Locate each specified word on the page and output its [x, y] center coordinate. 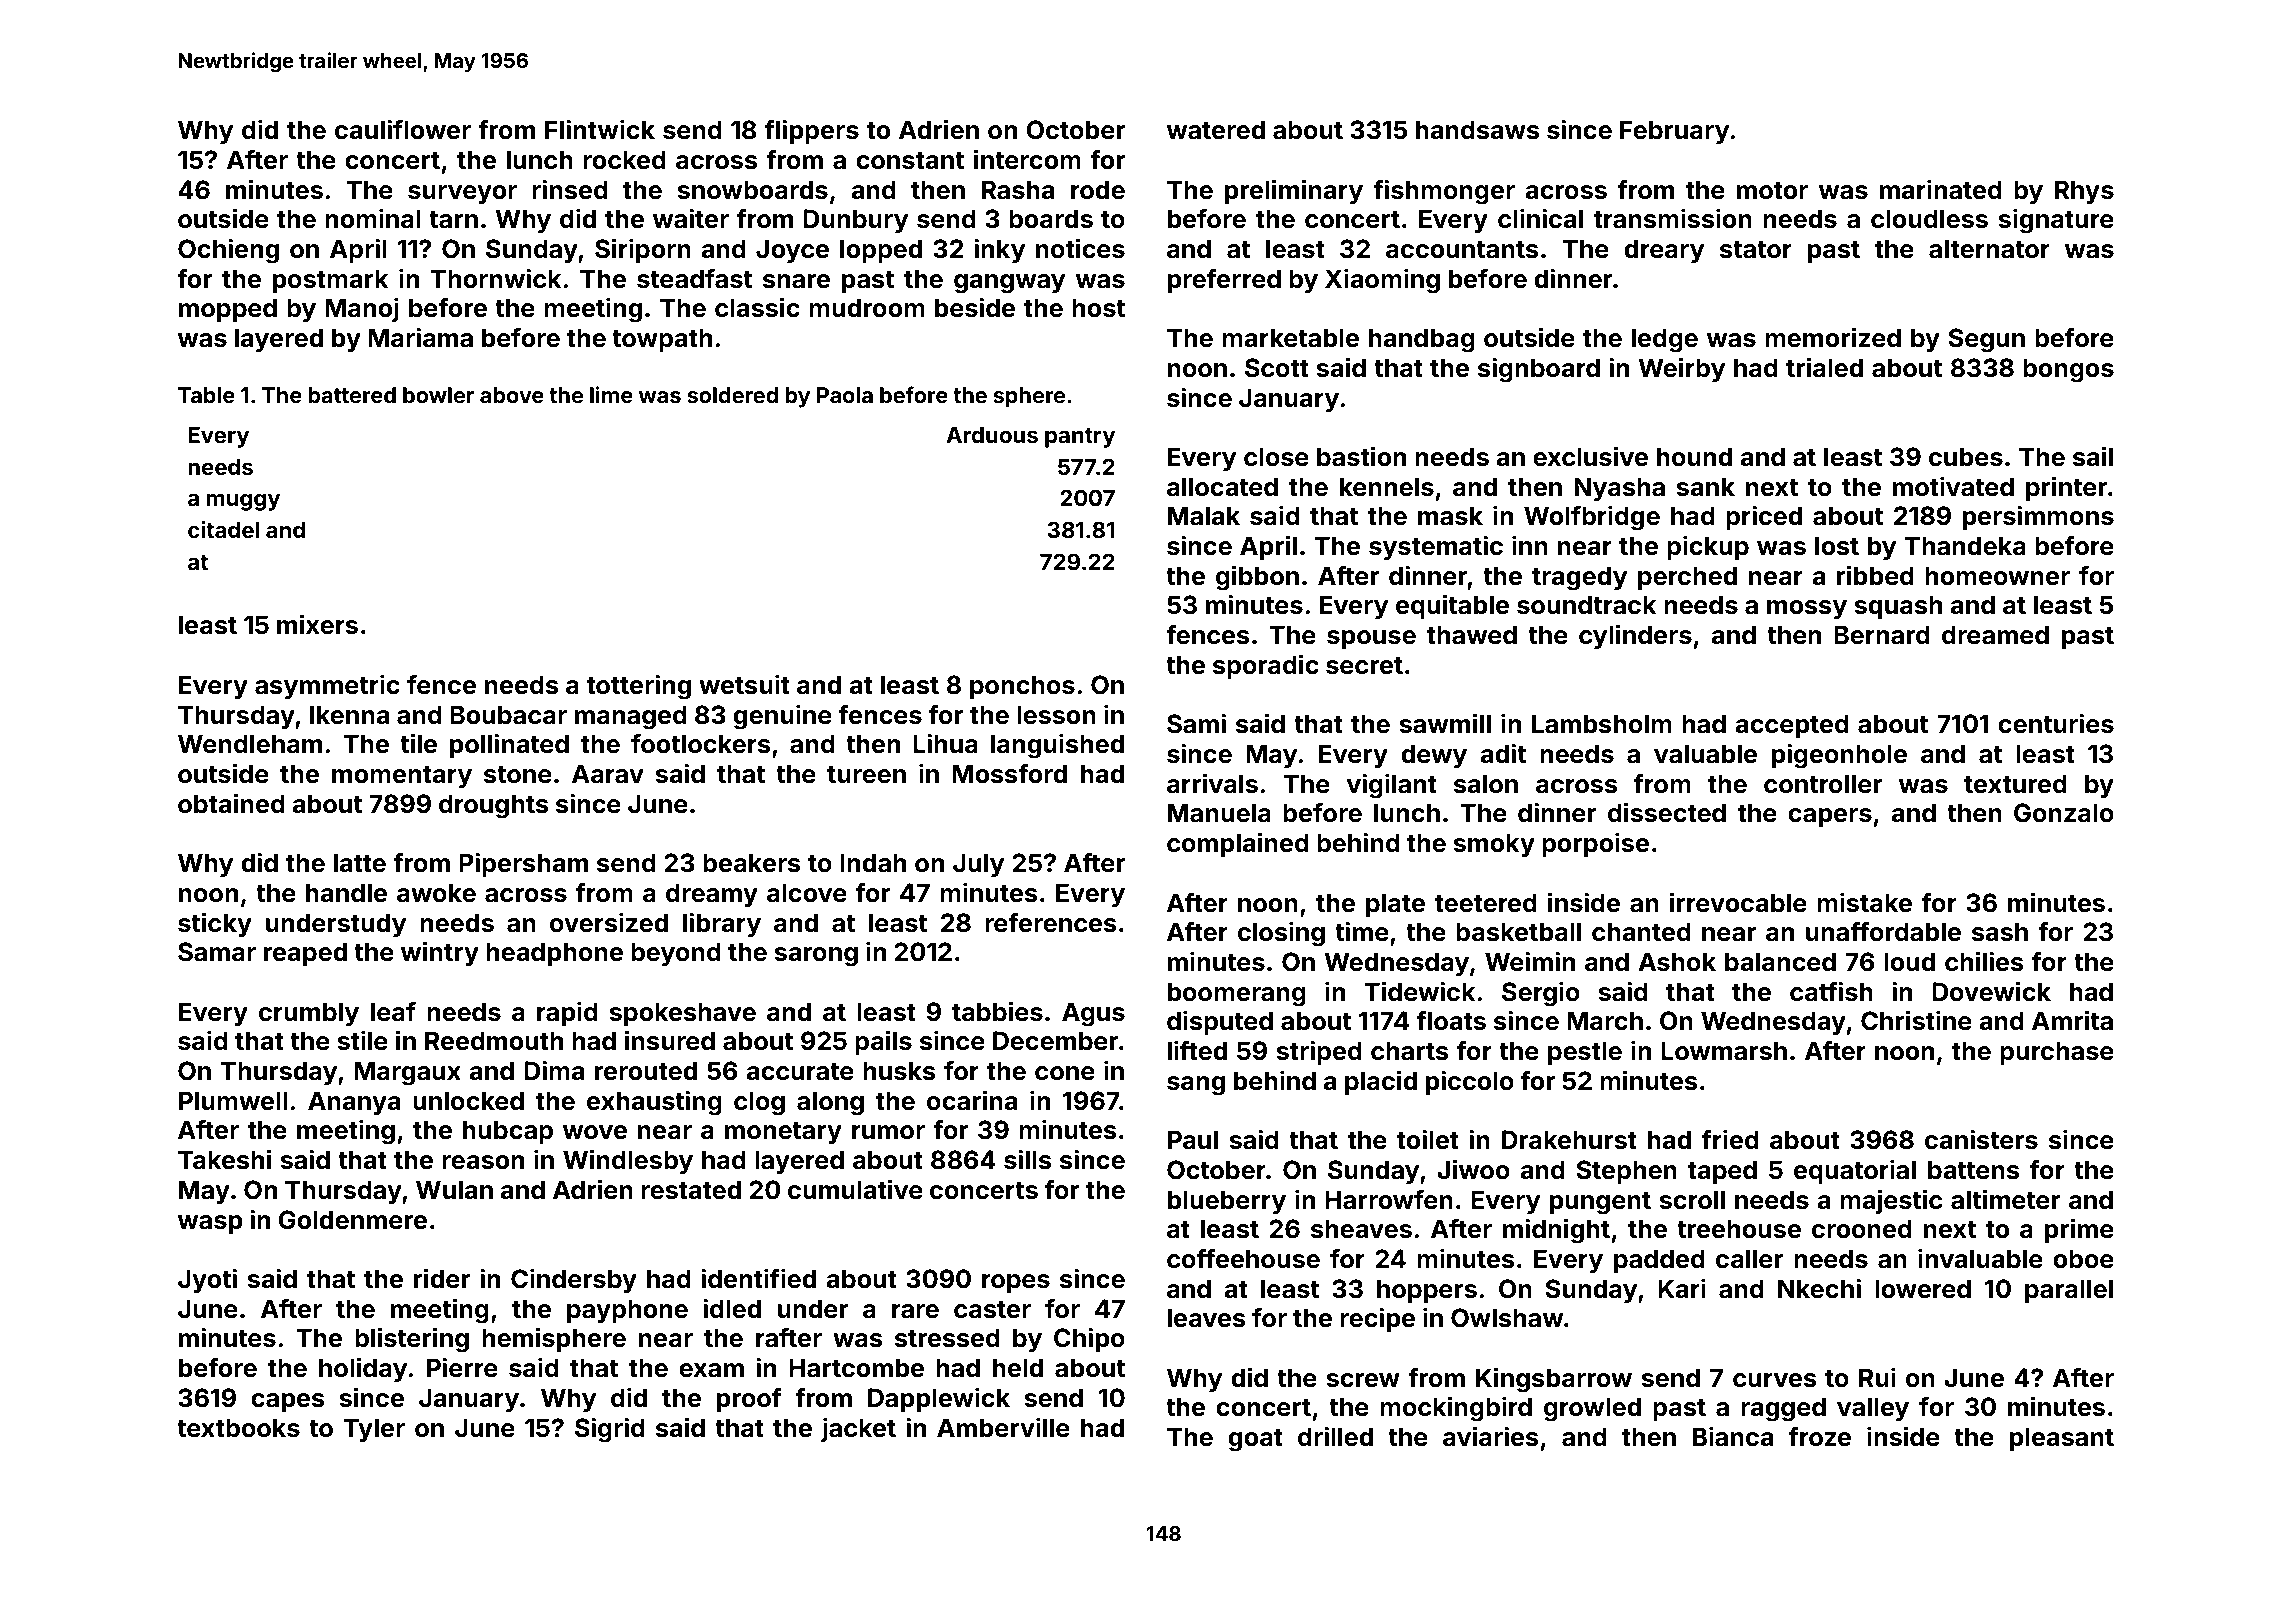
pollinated [509, 745]
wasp [210, 1224]
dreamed [1995, 635]
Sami [1196, 723]
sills [1028, 1159]
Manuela [1219, 813]
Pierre [462, 1367]
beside [975, 307]
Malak [1204, 516]
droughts [494, 806]
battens [1974, 1170]
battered [352, 395]
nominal [373, 218]
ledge [1665, 340]
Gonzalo [2064, 813]
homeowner [1997, 576]
